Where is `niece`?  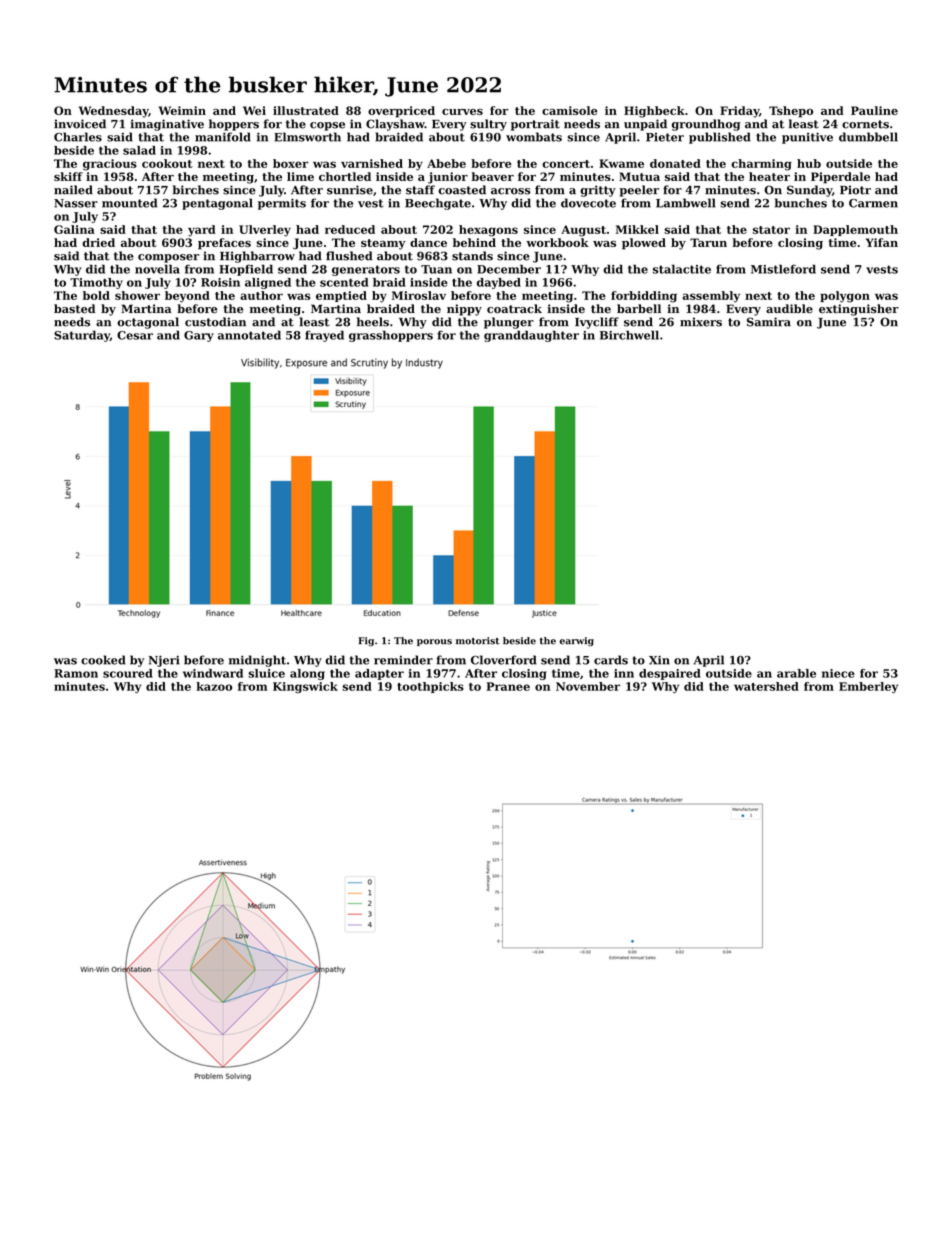 niece is located at coordinates (838, 673).
